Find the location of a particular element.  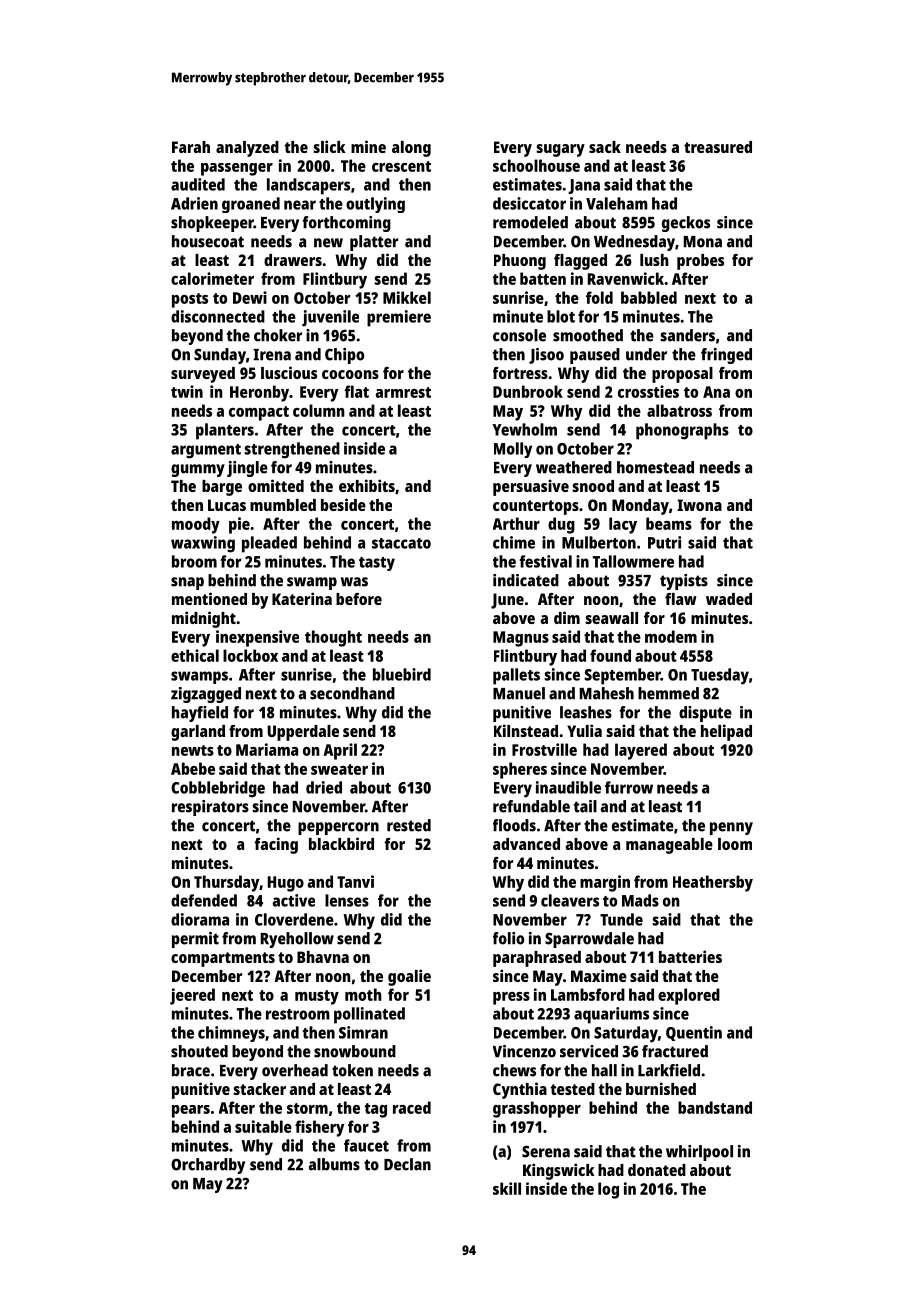

Farah is located at coordinates (191, 147).
